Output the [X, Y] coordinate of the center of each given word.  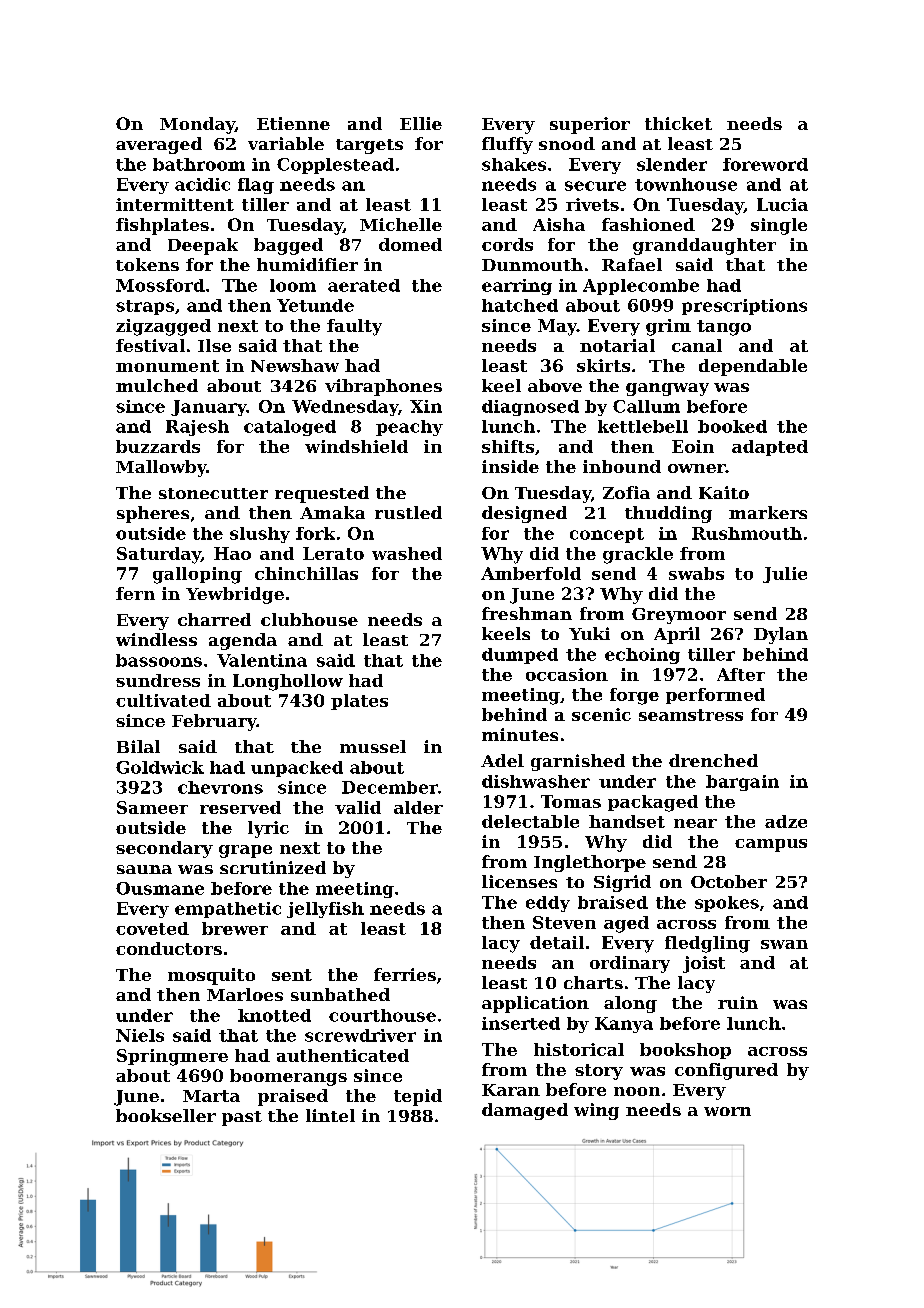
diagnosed [530, 408]
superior [590, 125]
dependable [753, 367]
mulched [157, 385]
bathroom [199, 164]
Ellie [421, 123]
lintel [330, 1115]
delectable [530, 821]
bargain [742, 783]
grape [245, 851]
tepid [418, 1097]
